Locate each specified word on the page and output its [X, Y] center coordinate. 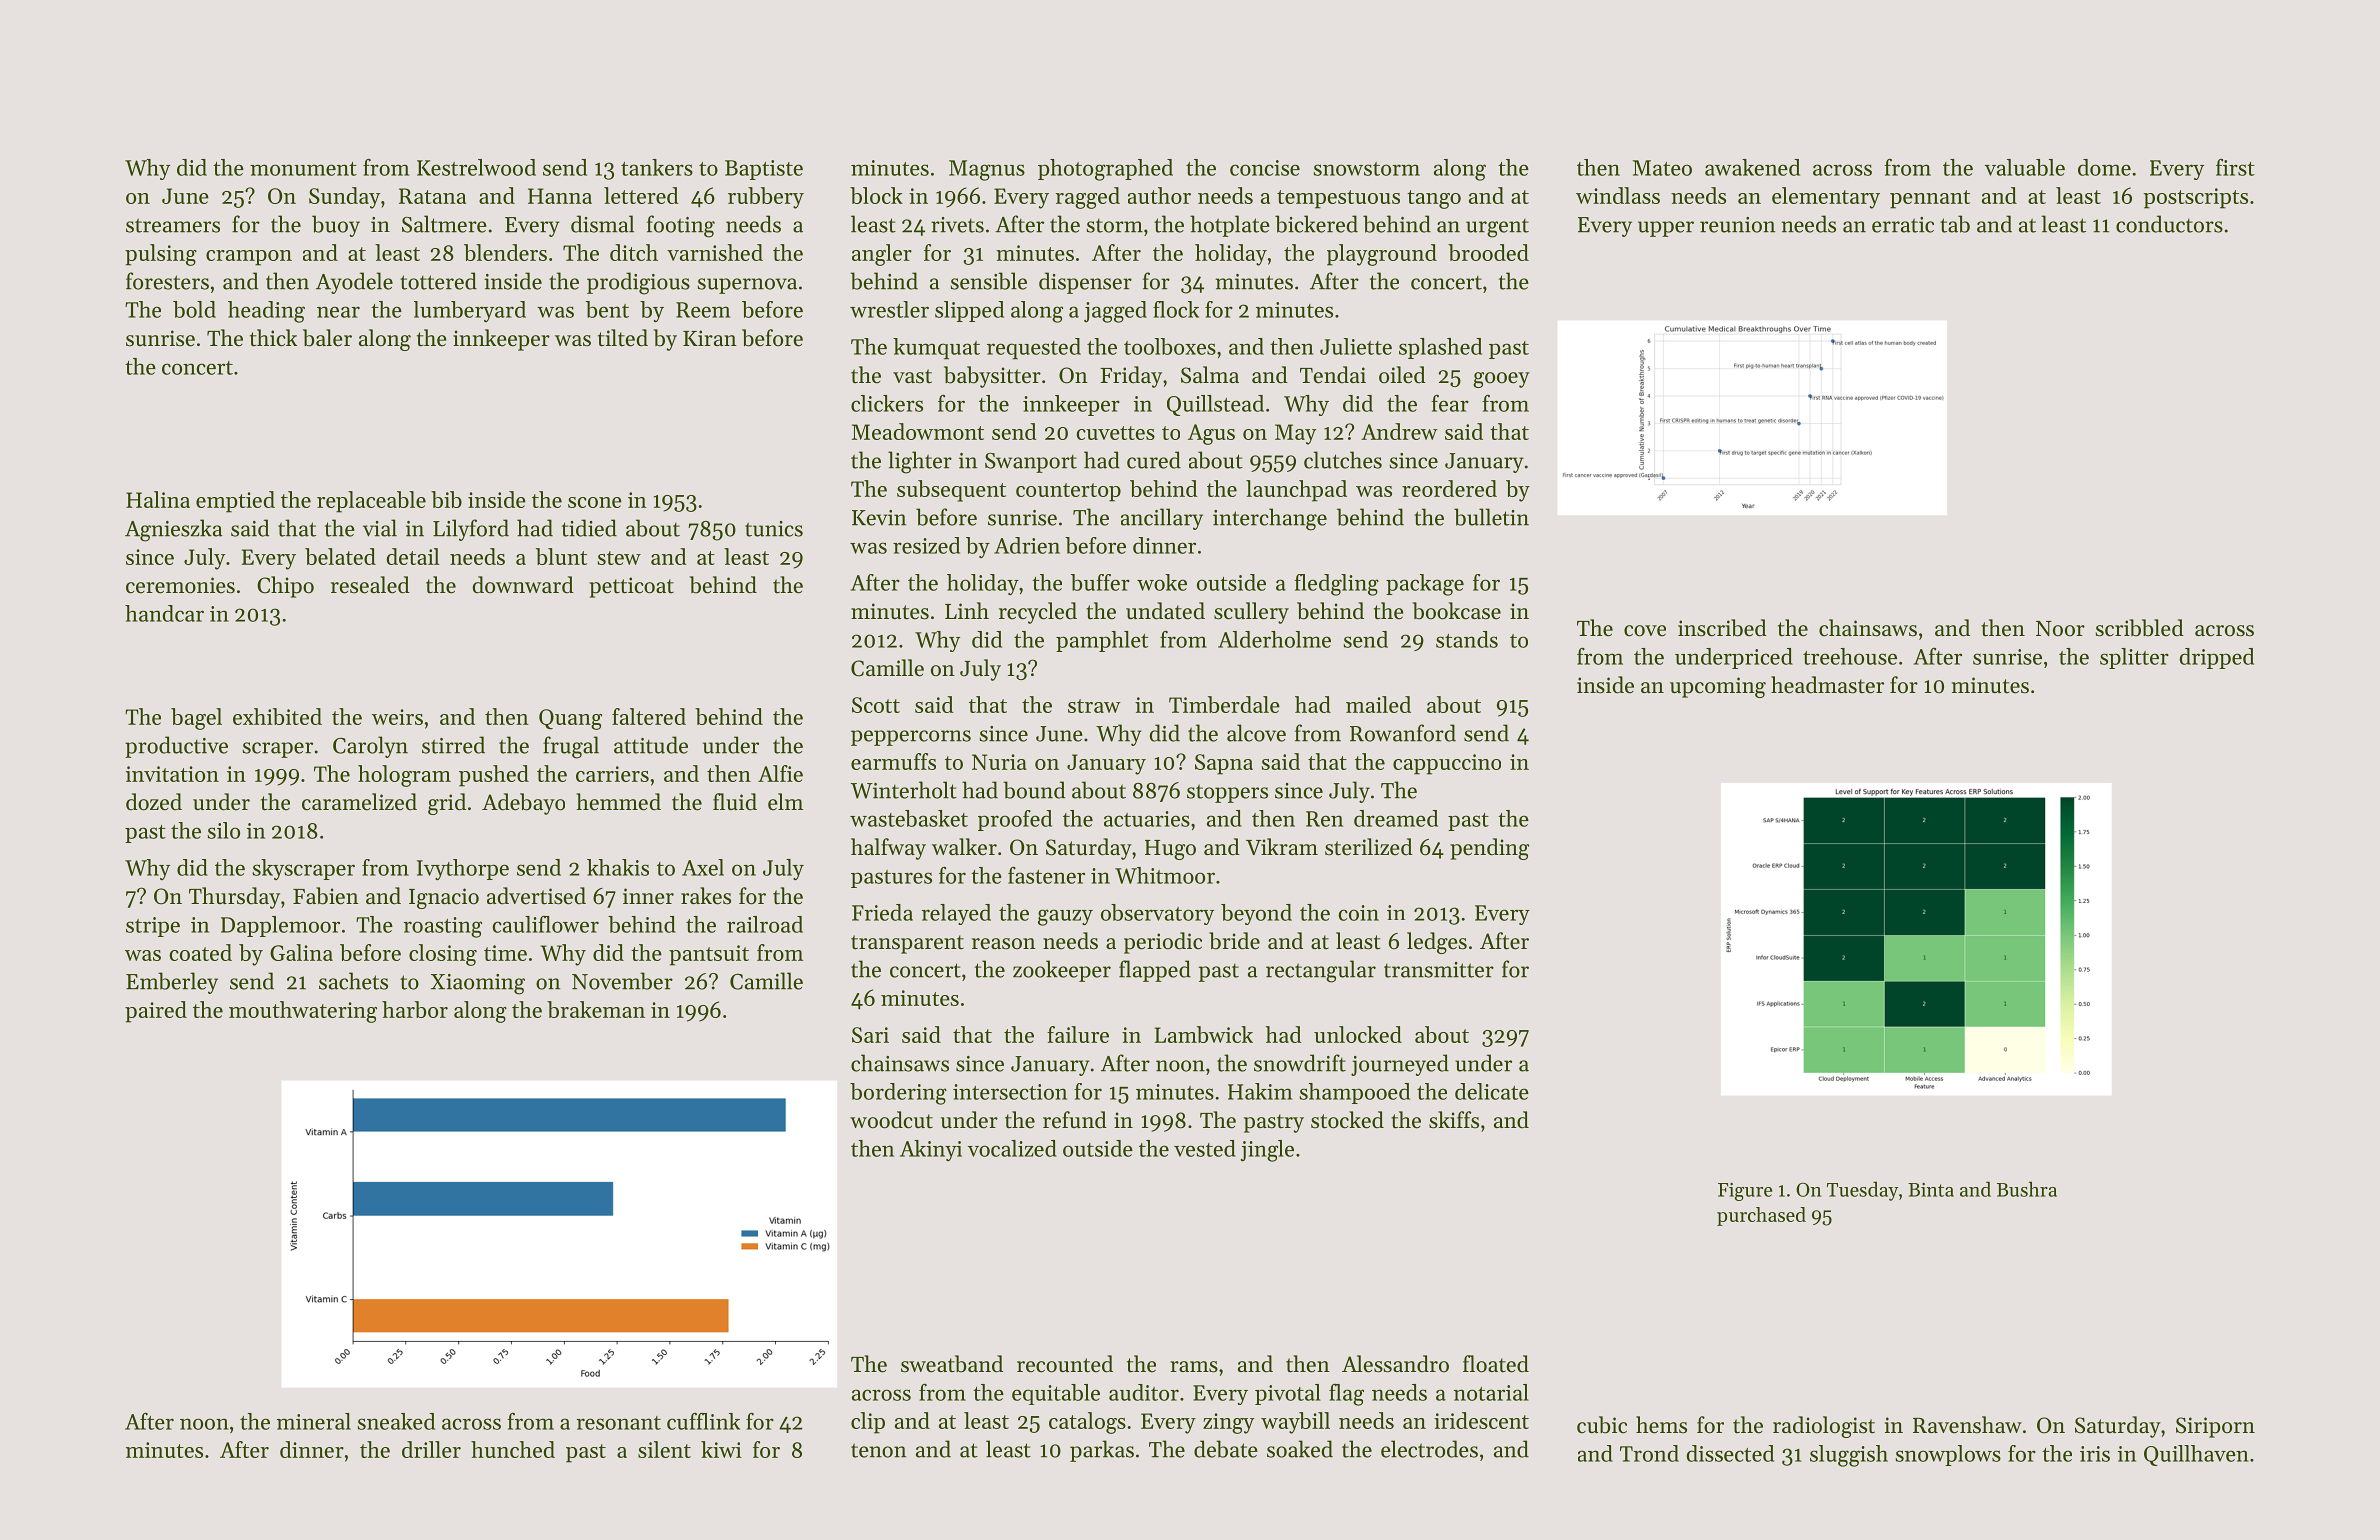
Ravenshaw [1967, 1425]
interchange [1270, 519]
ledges [1437, 943]
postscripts [2196, 198]
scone [595, 502]
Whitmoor [1165, 875]
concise [1265, 168]
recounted [1065, 1364]
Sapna [1224, 764]
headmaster [1827, 685]
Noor [2060, 629]
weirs [397, 717]
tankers [657, 167]
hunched [513, 1449]
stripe [153, 927]
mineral [314, 1421]
